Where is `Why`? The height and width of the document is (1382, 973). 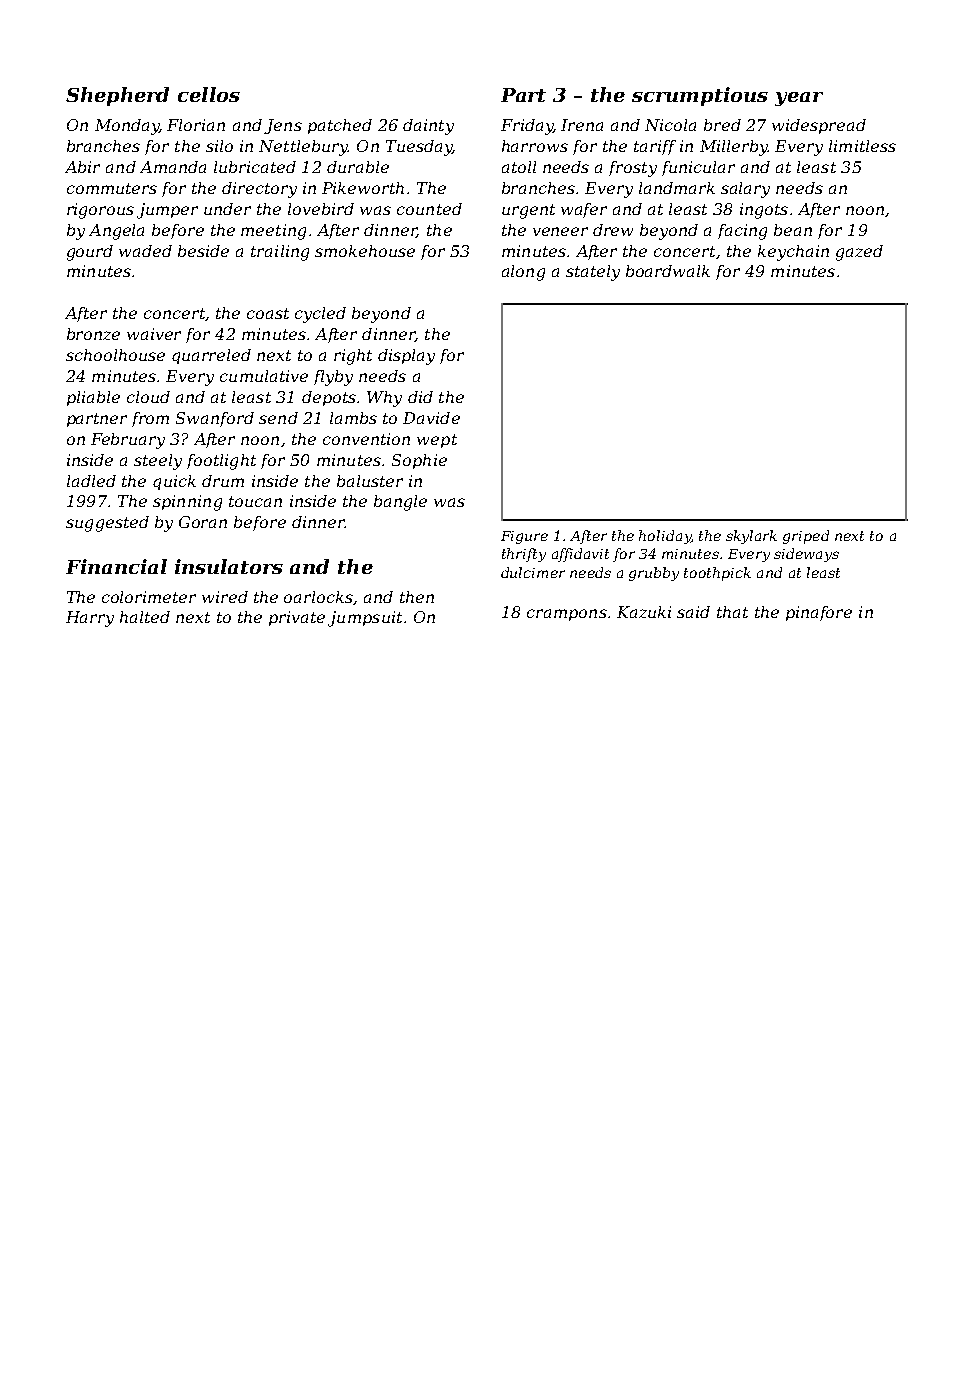 Why is located at coordinates (384, 399).
